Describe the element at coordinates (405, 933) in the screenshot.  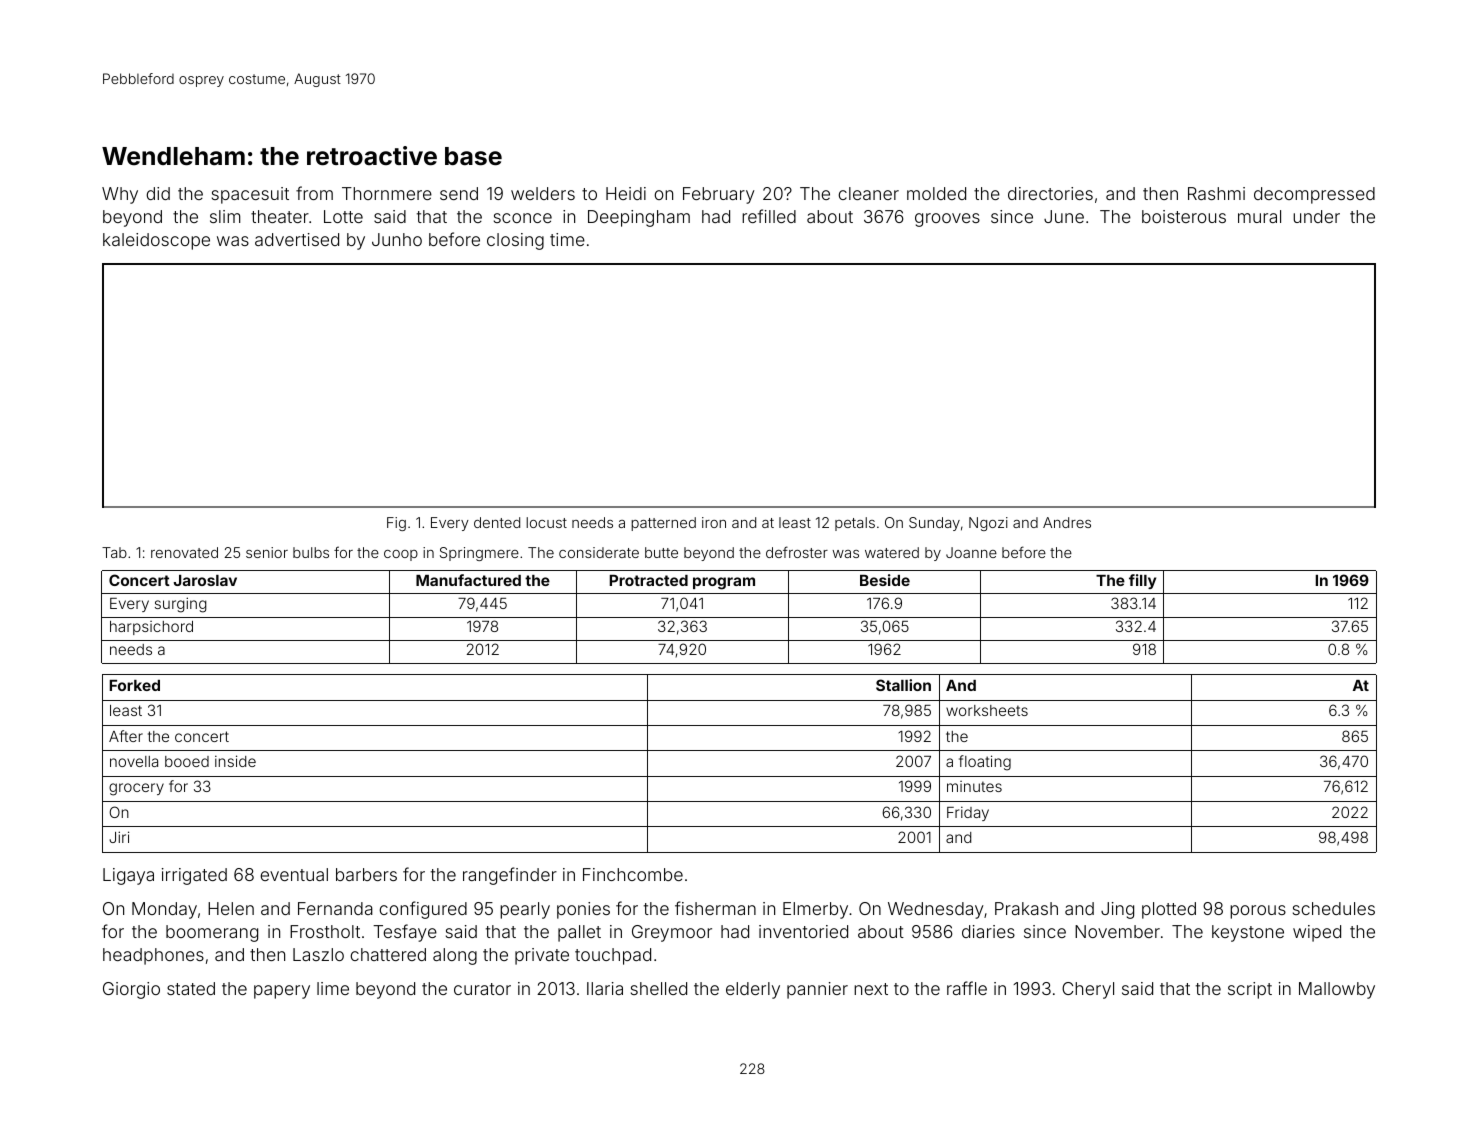
I see `Tesfaye` at that location.
